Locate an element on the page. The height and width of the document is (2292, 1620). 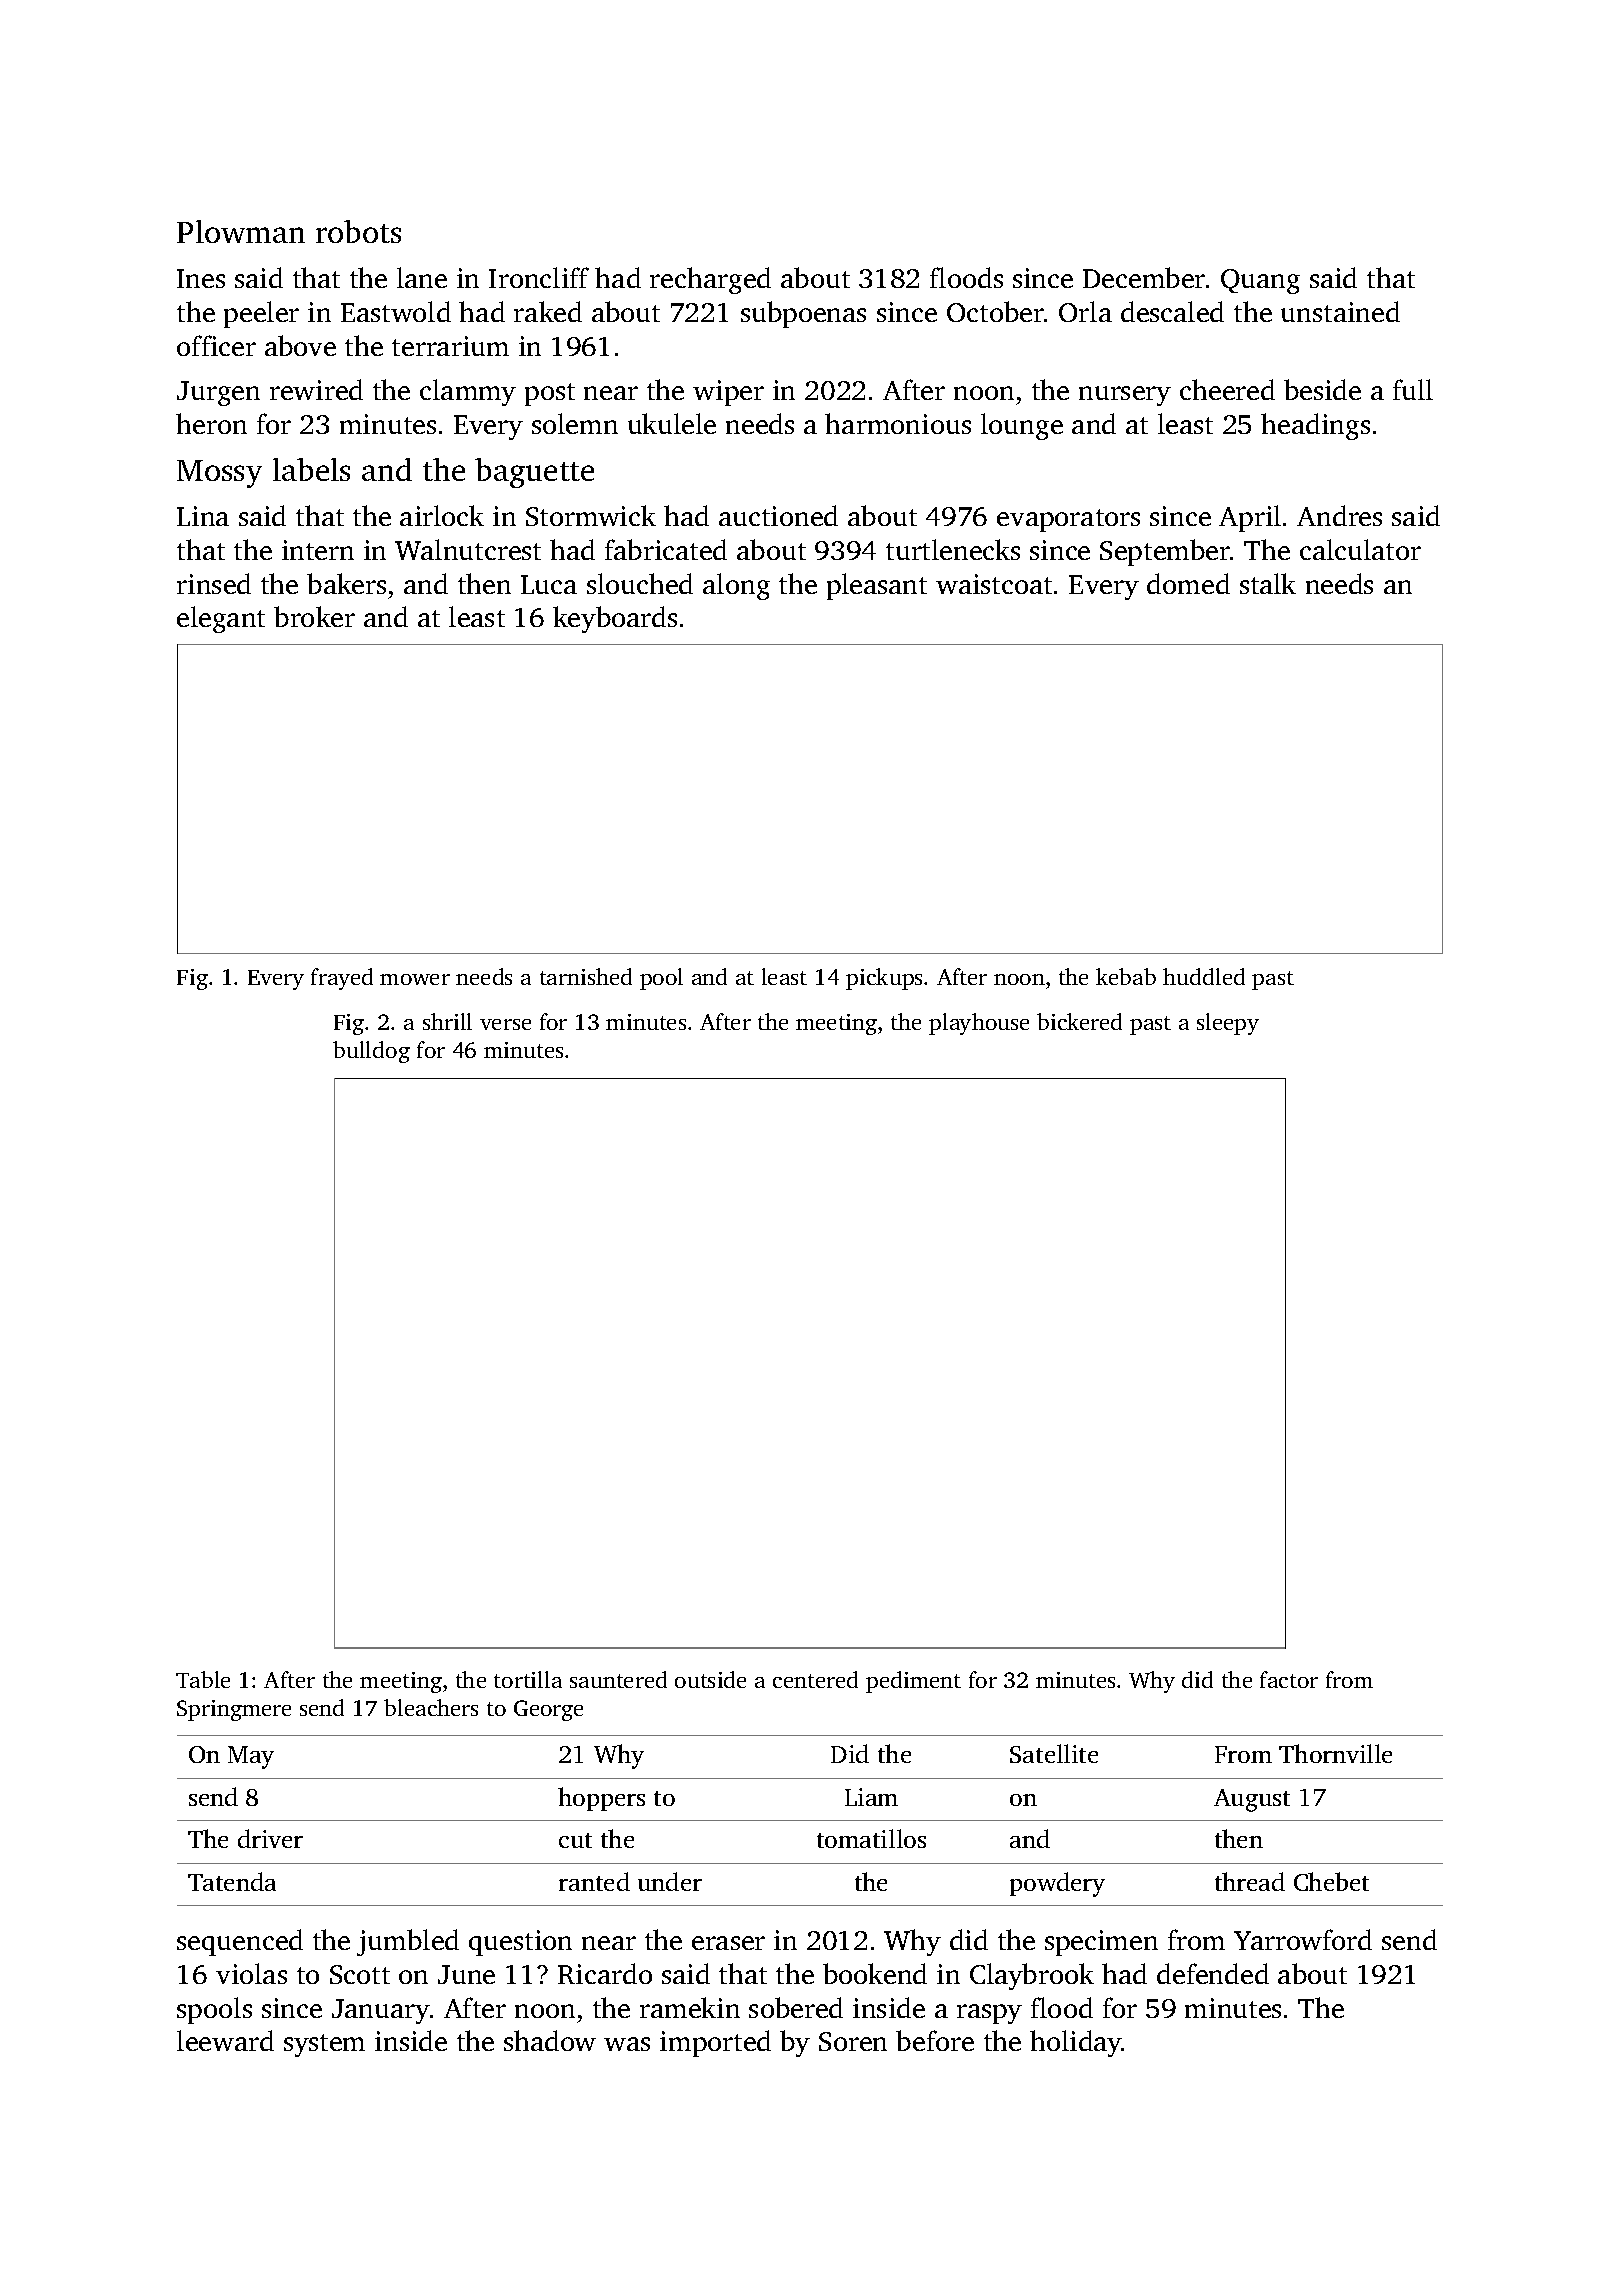
pediment is located at coordinates (913, 1682).
